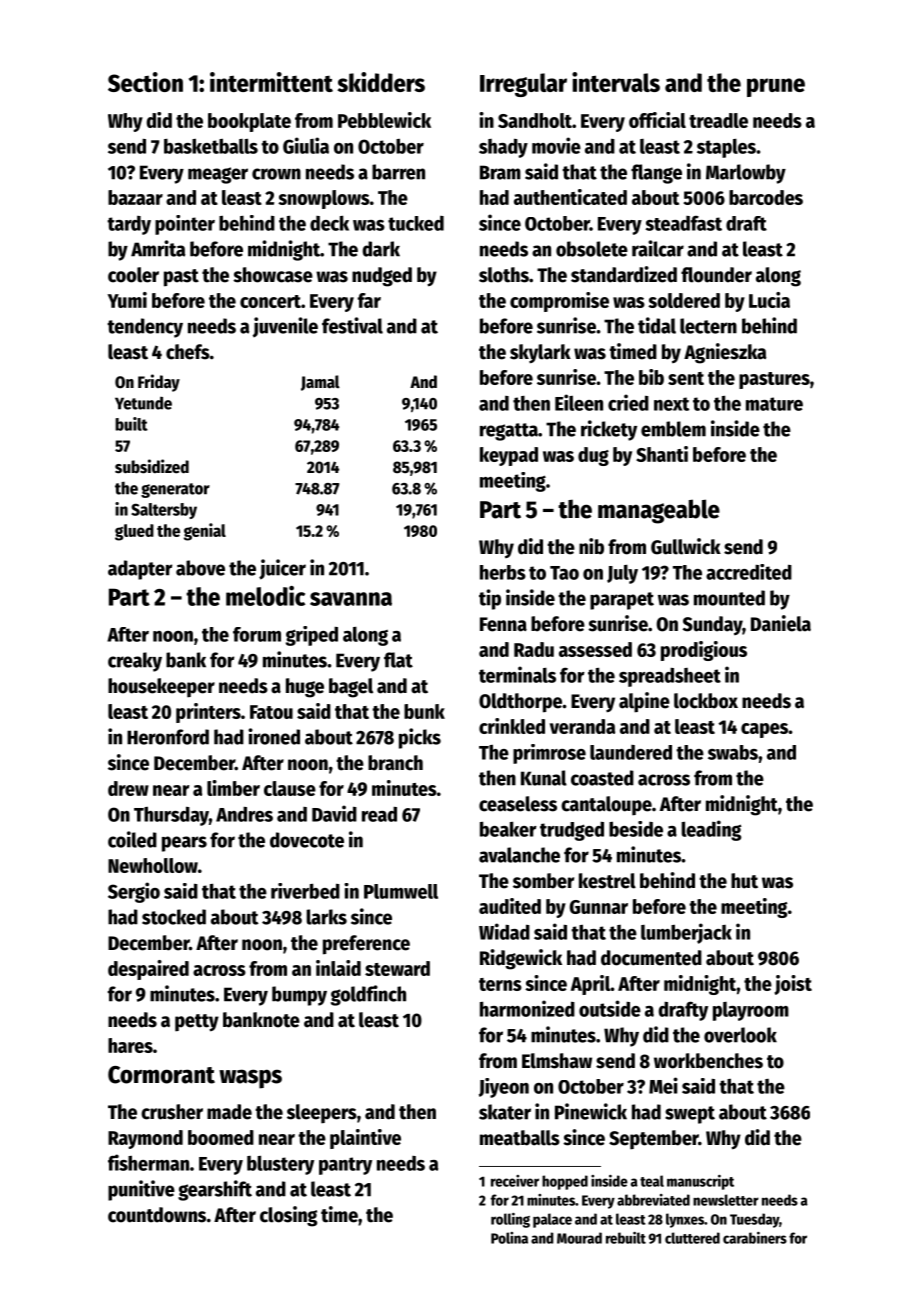 Image resolution: width=924 pixels, height=1314 pixels. What do you see at coordinates (755, 1238) in the page?
I see `carabiners` at bounding box center [755, 1238].
